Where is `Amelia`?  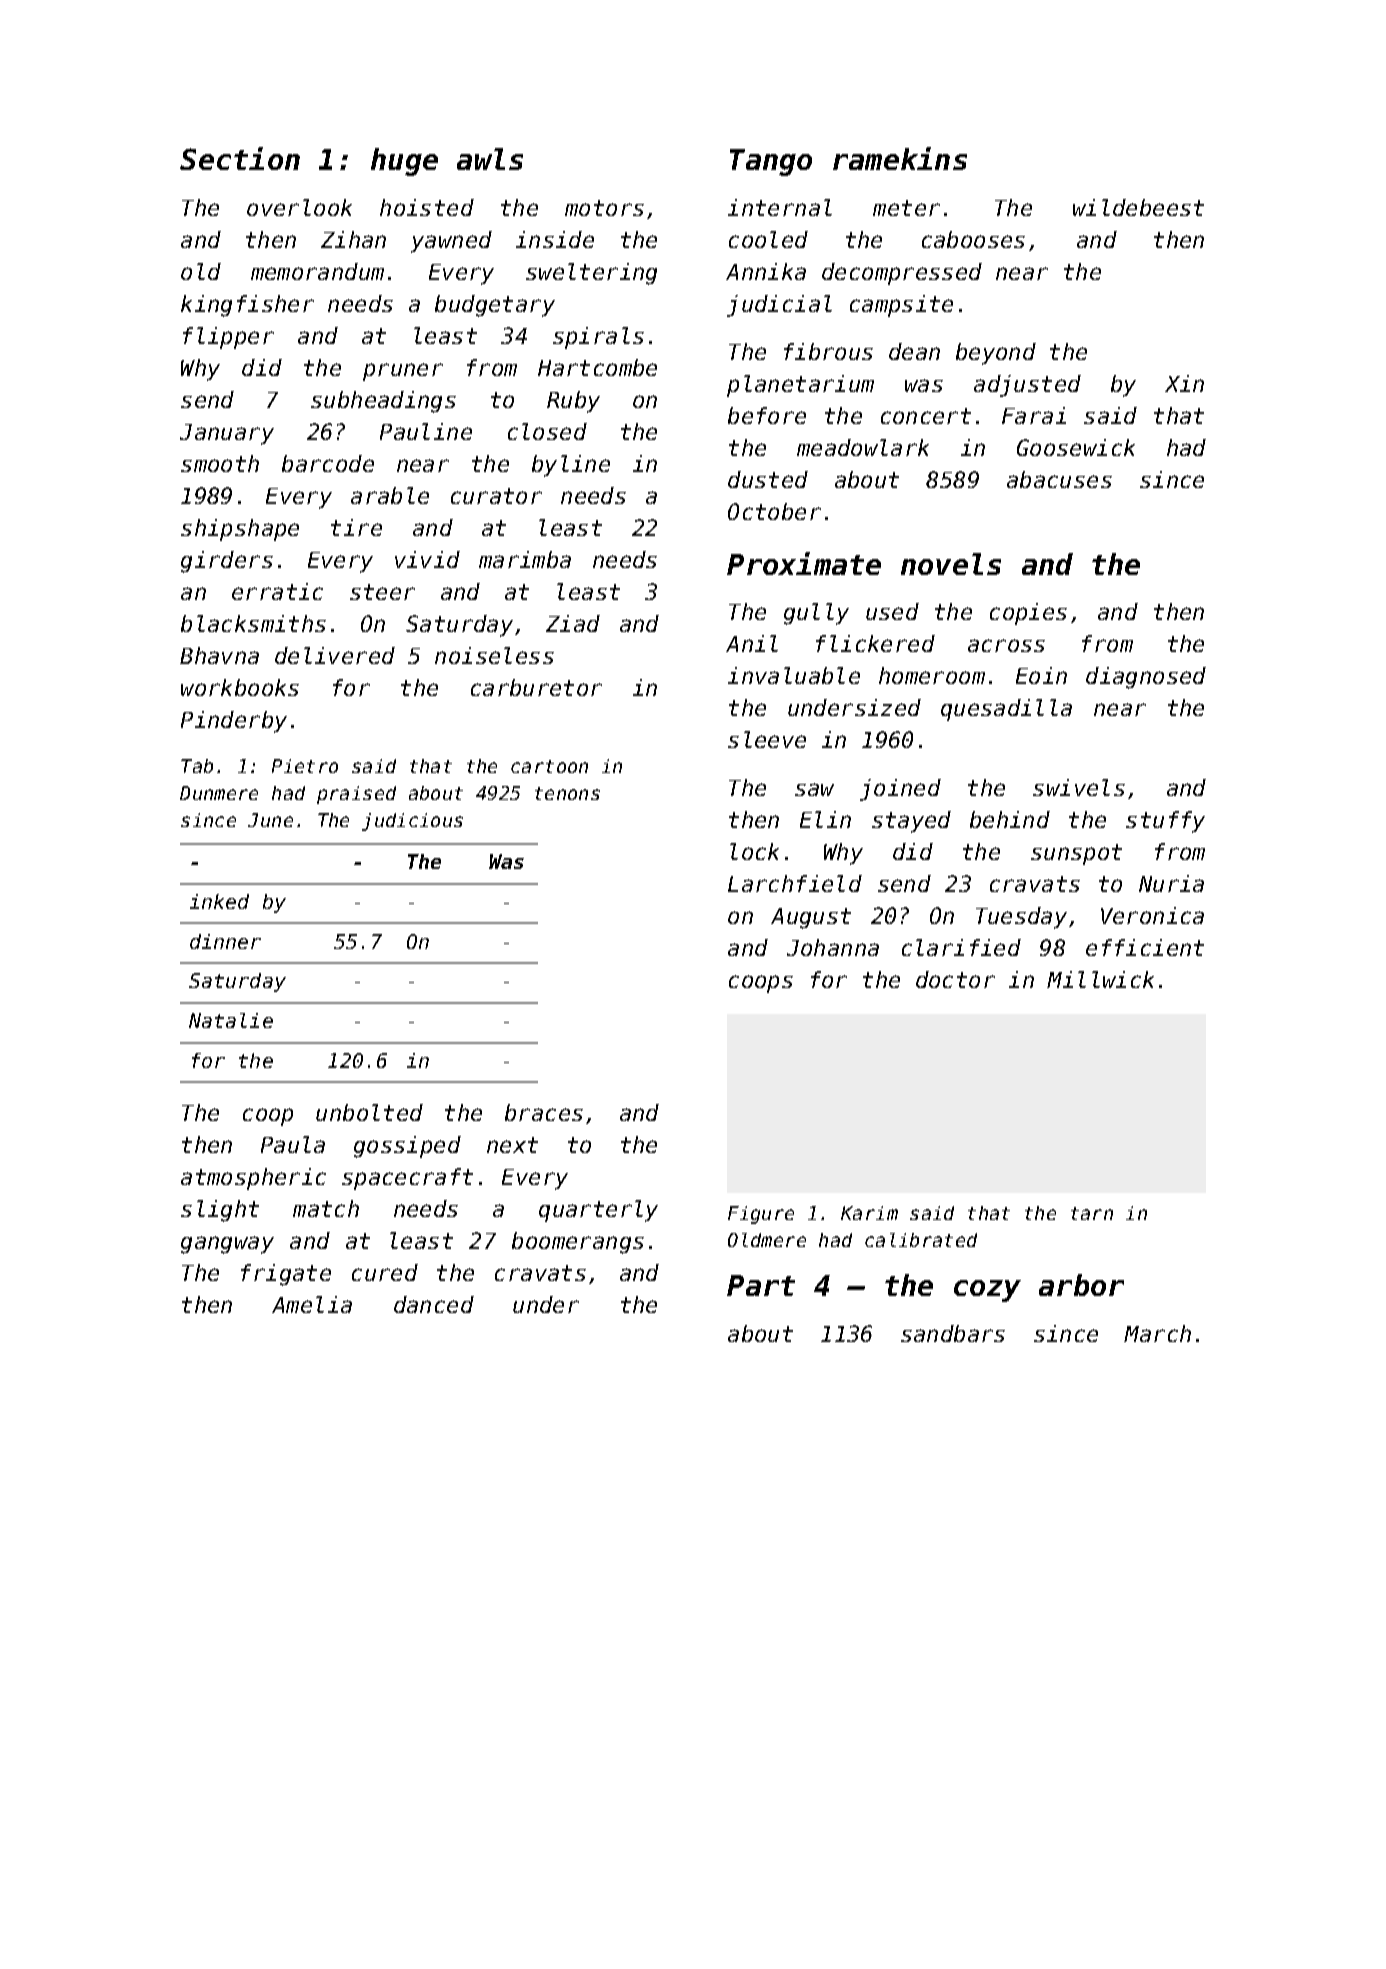
Amelia is located at coordinates (312, 1304).
